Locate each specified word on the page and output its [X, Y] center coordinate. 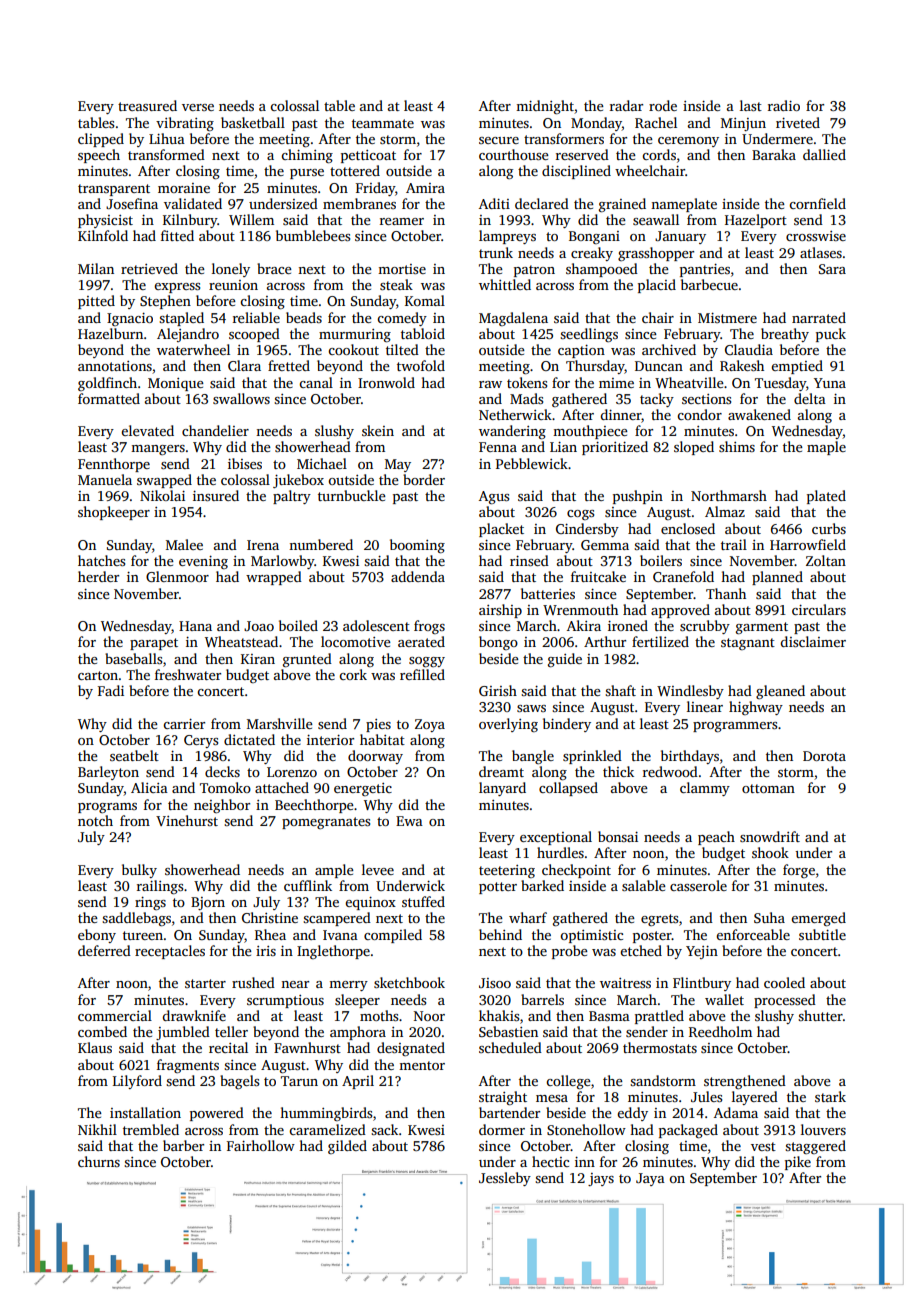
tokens [527, 382]
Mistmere [727, 318]
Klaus [95, 1047]
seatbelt [134, 755]
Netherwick [515, 414]
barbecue [709, 284]
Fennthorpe [114, 465]
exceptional [556, 838]
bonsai [618, 836]
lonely [231, 270]
